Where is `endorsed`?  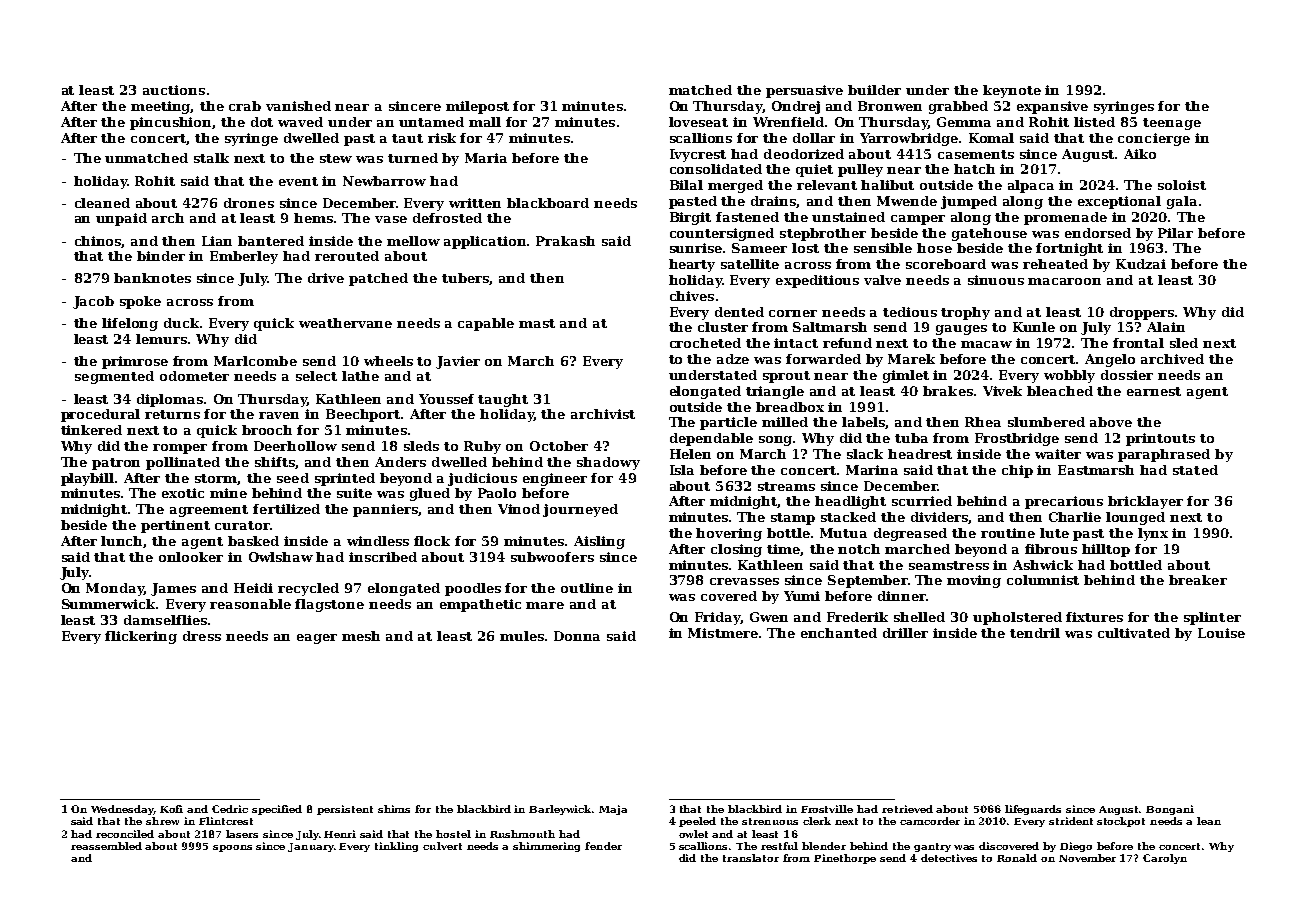
endorsed is located at coordinates (1098, 233).
